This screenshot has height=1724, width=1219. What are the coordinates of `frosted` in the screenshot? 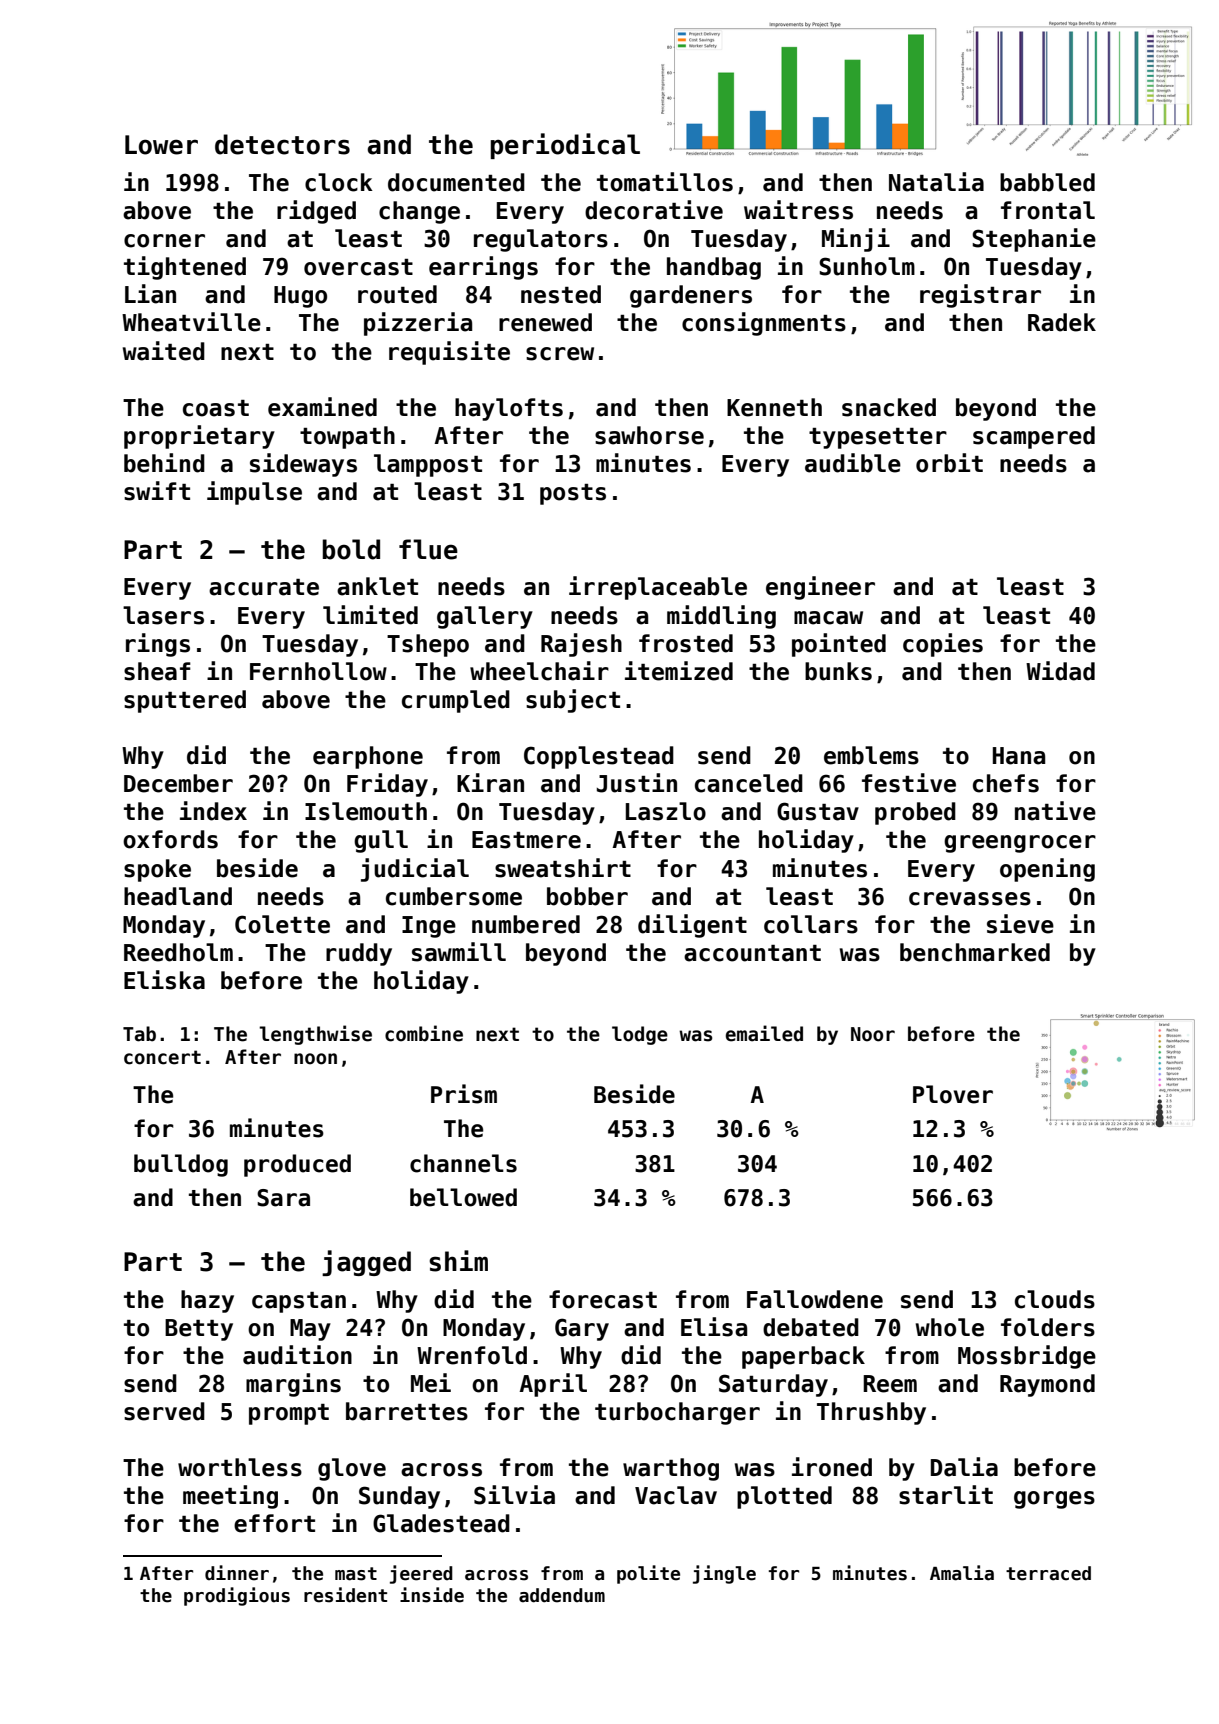 It's located at (686, 643).
